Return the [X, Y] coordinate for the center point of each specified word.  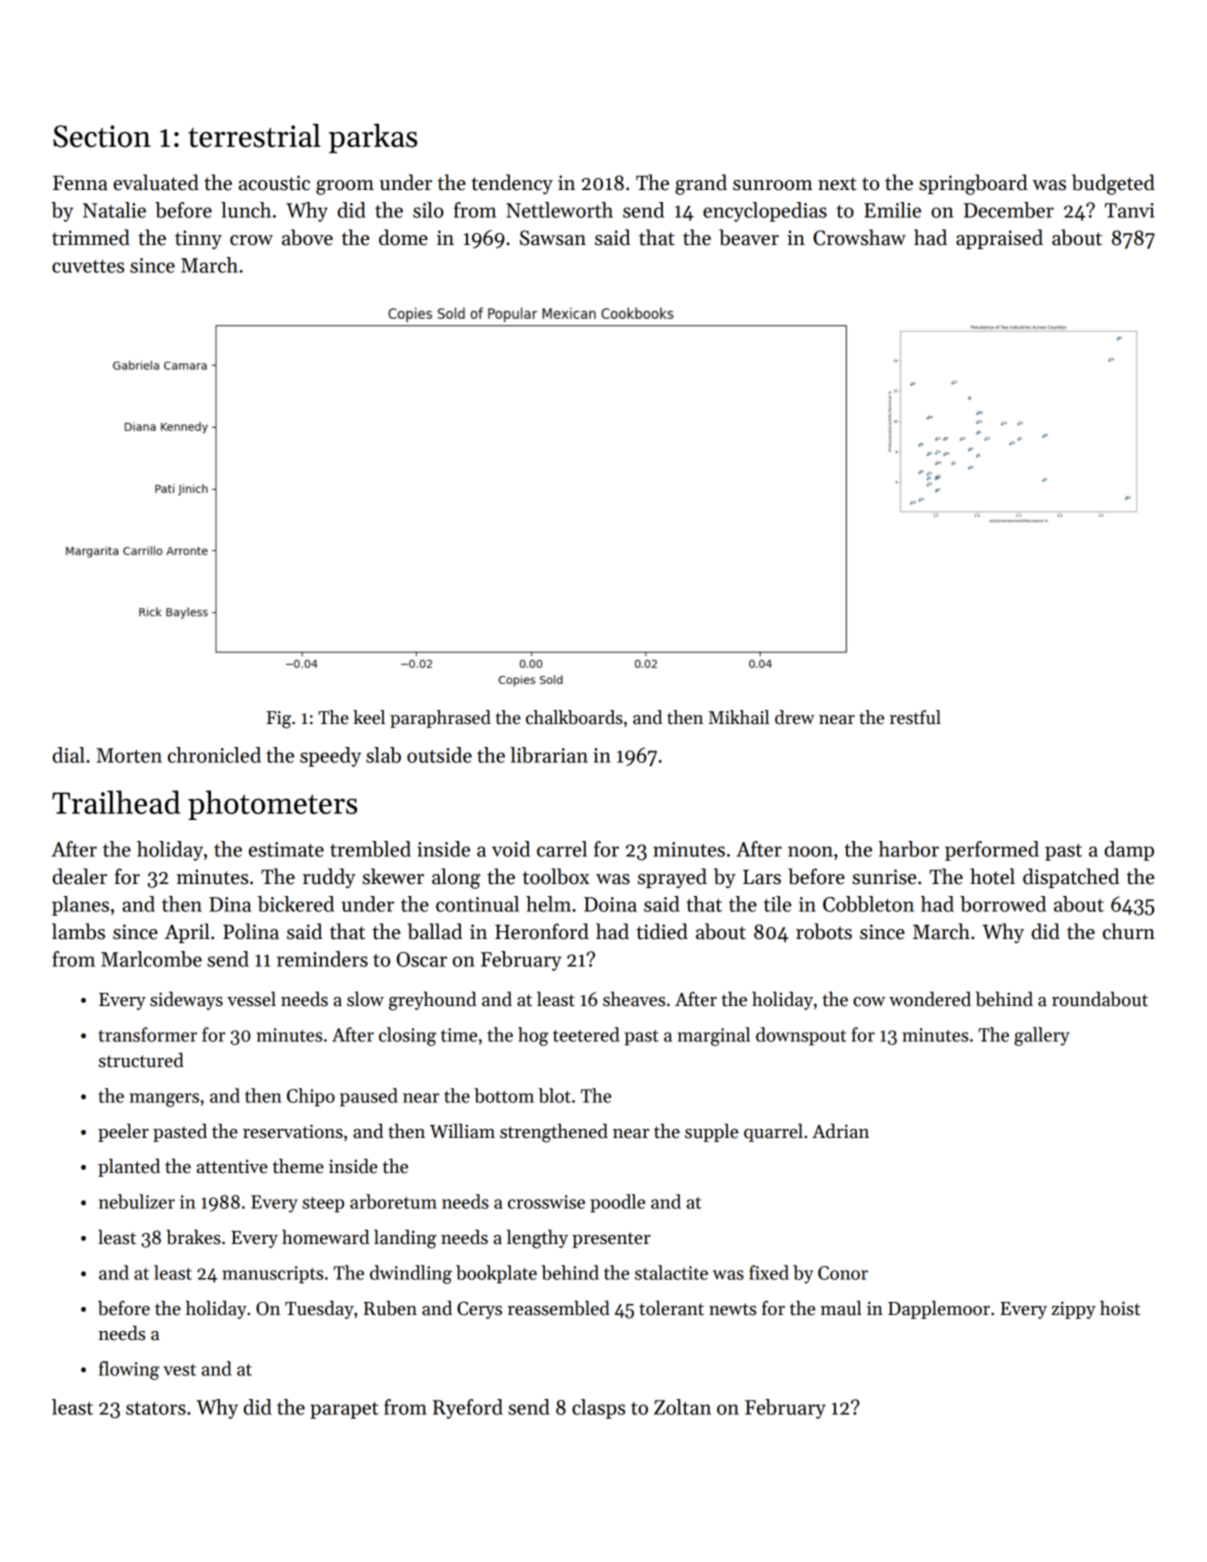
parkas [373, 138]
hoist [1120, 1308]
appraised [999, 239]
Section [102, 136]
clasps [598, 1409]
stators [156, 1408]
